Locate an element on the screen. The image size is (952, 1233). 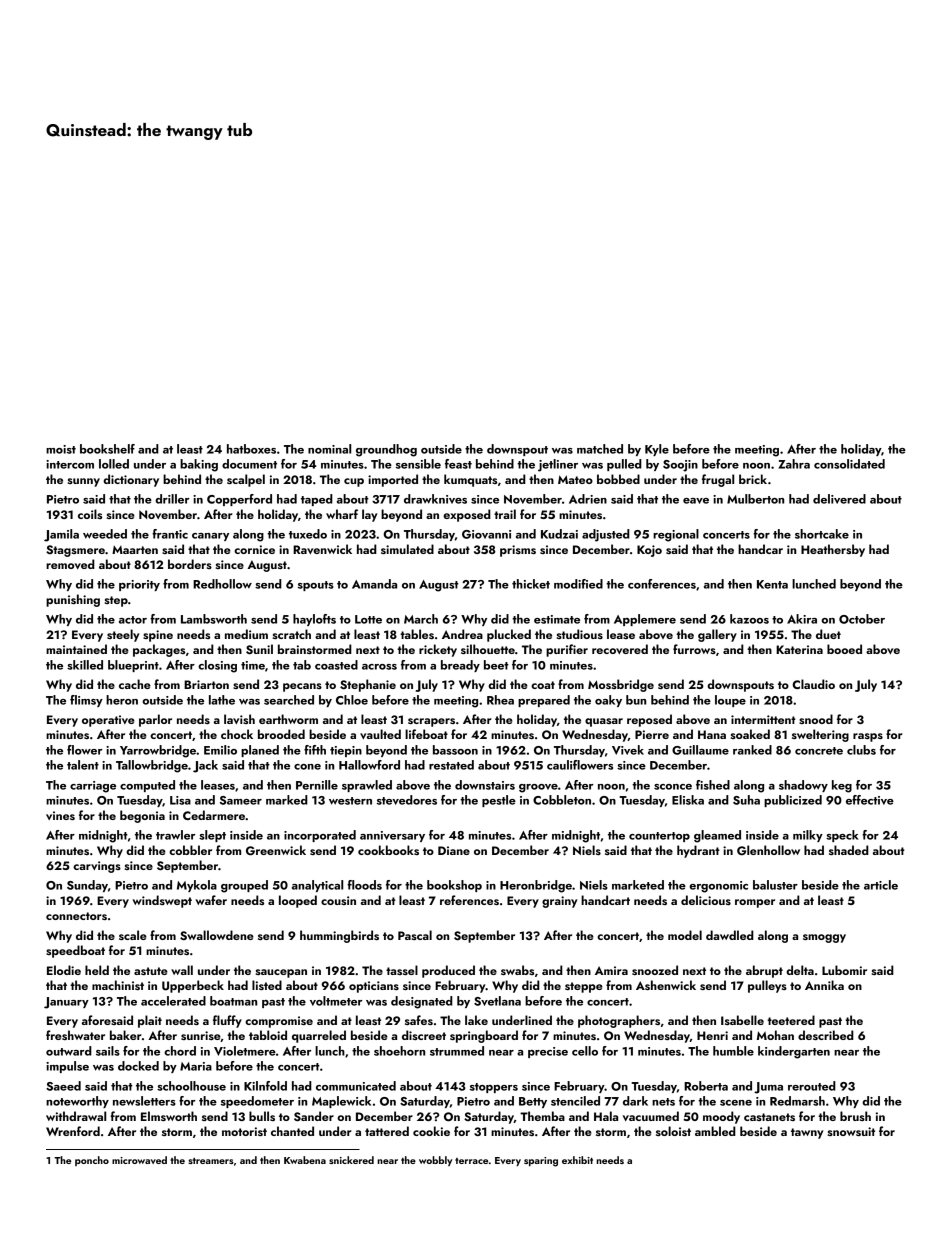
references is located at coordinates (469, 900).
